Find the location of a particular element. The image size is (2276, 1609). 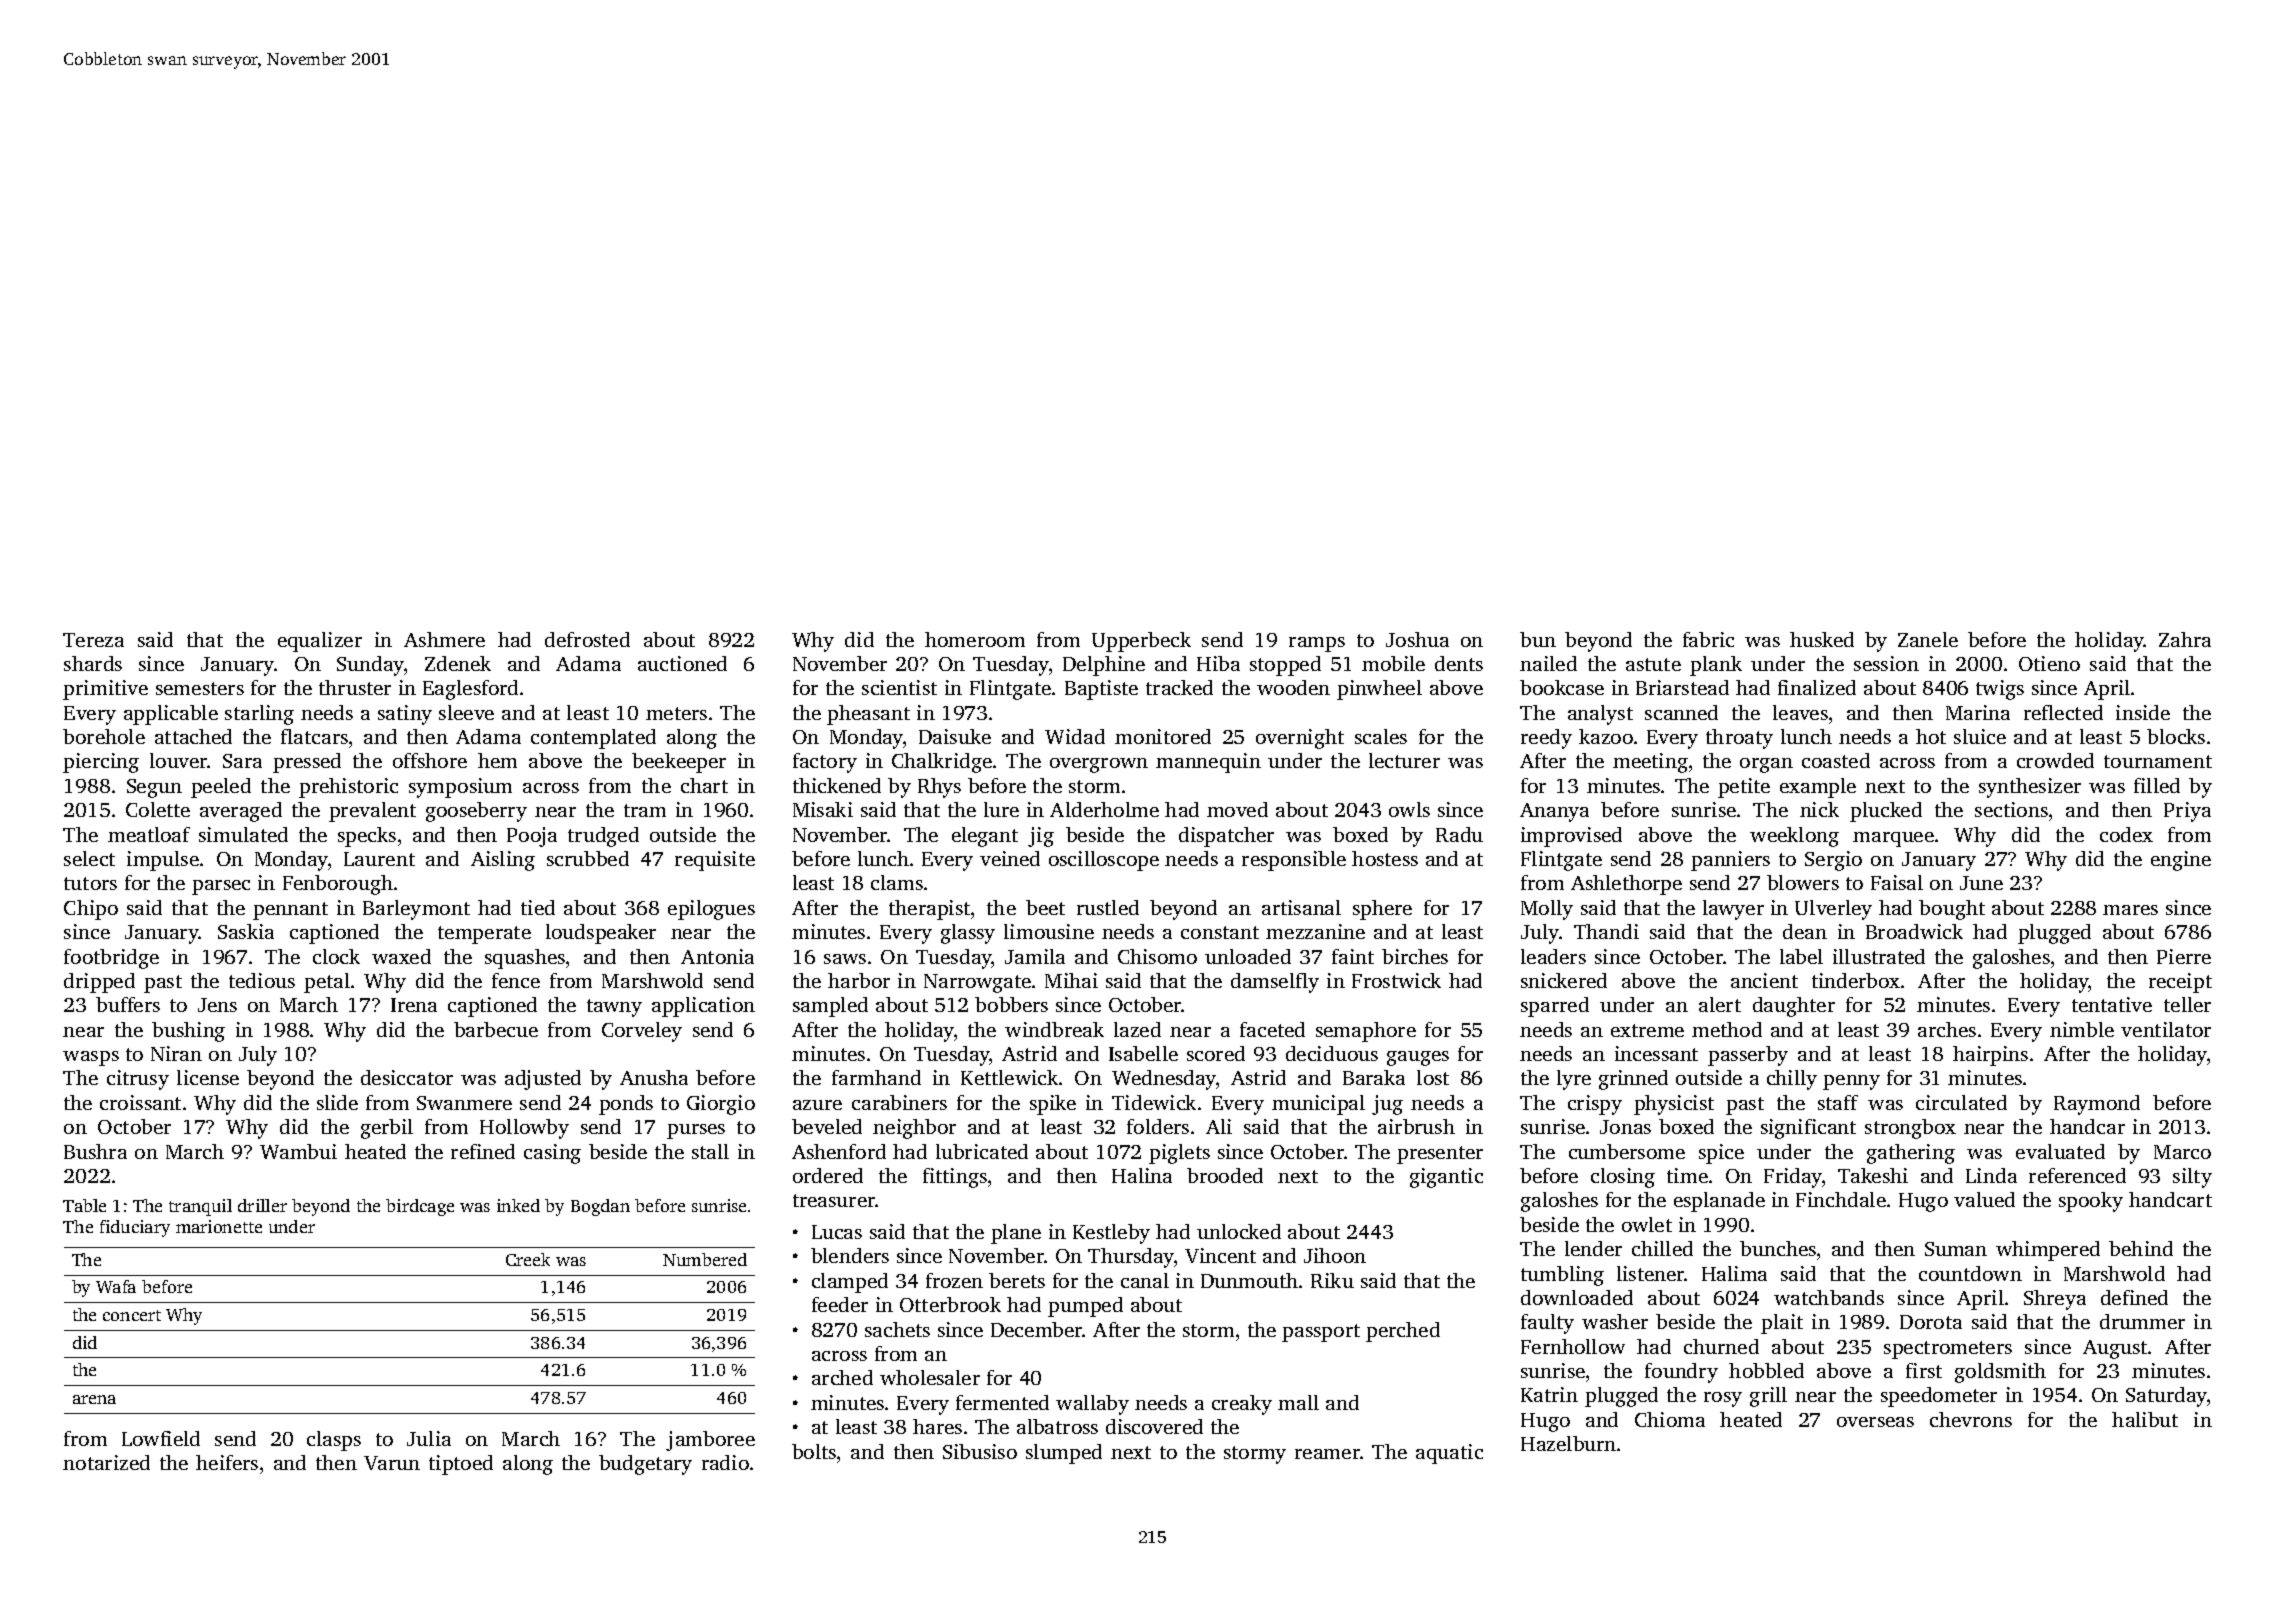

synthesizer is located at coordinates (2030, 788).
